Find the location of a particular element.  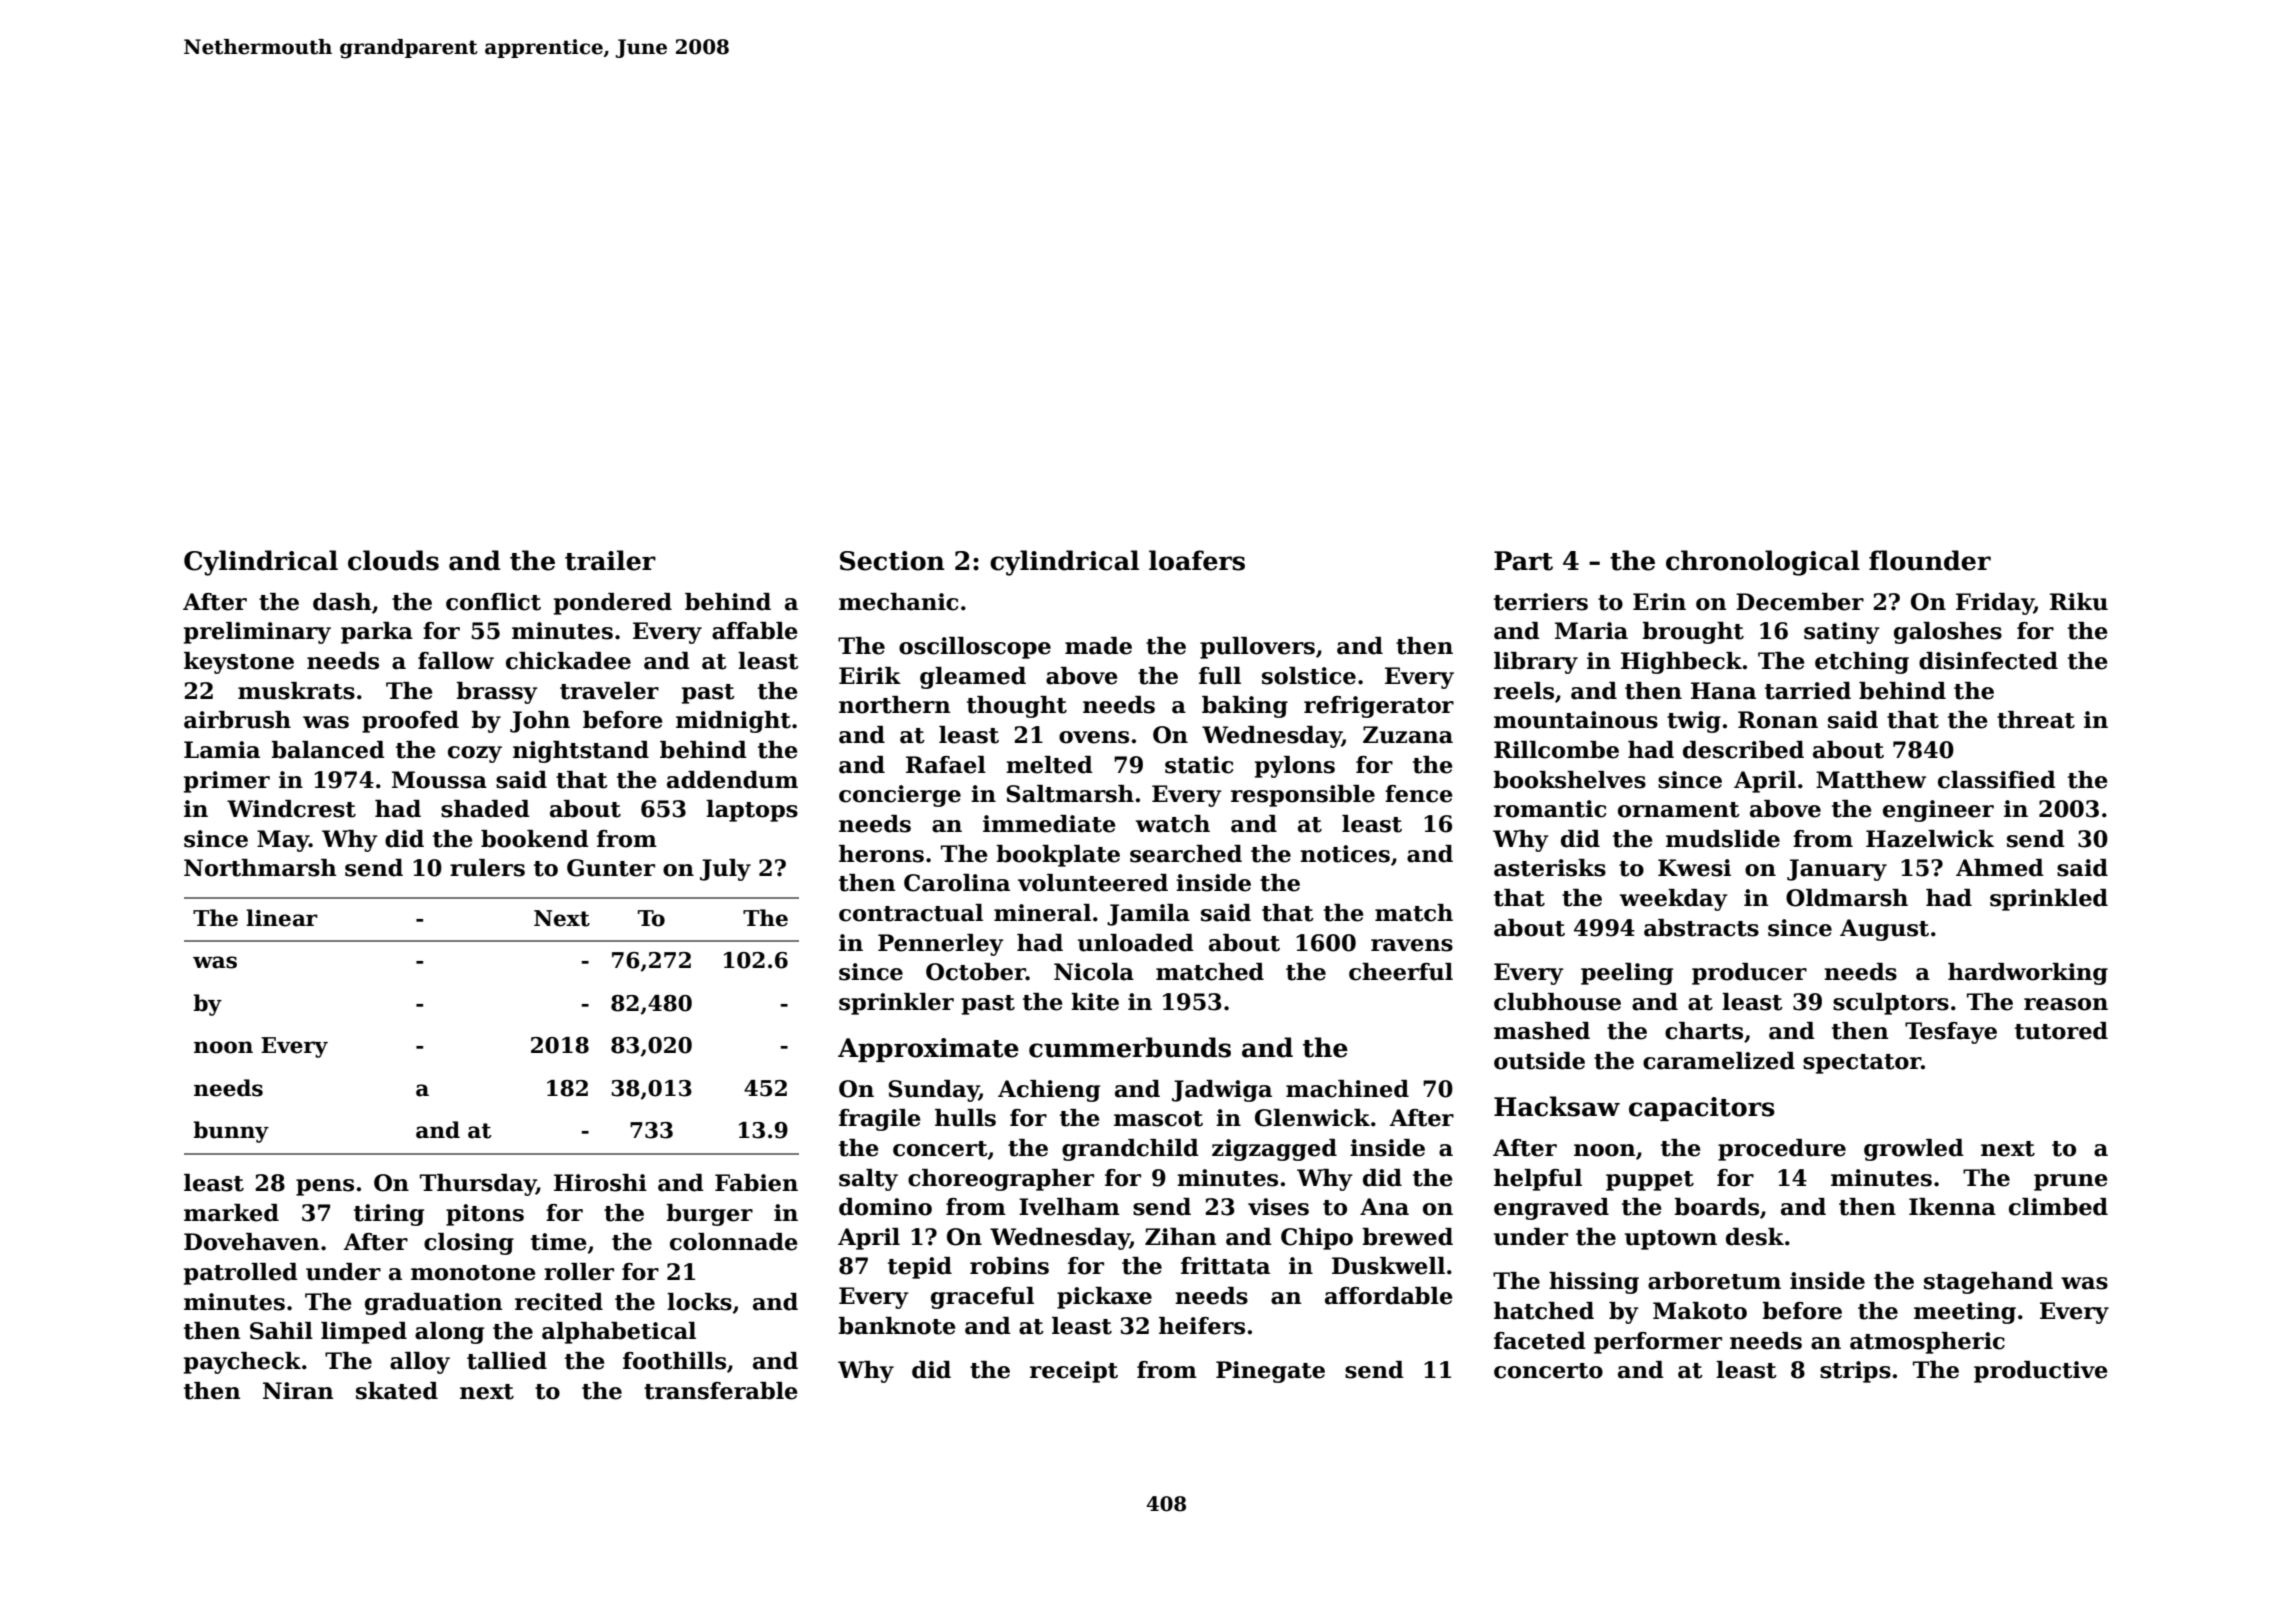

chickadee is located at coordinates (568, 661).
